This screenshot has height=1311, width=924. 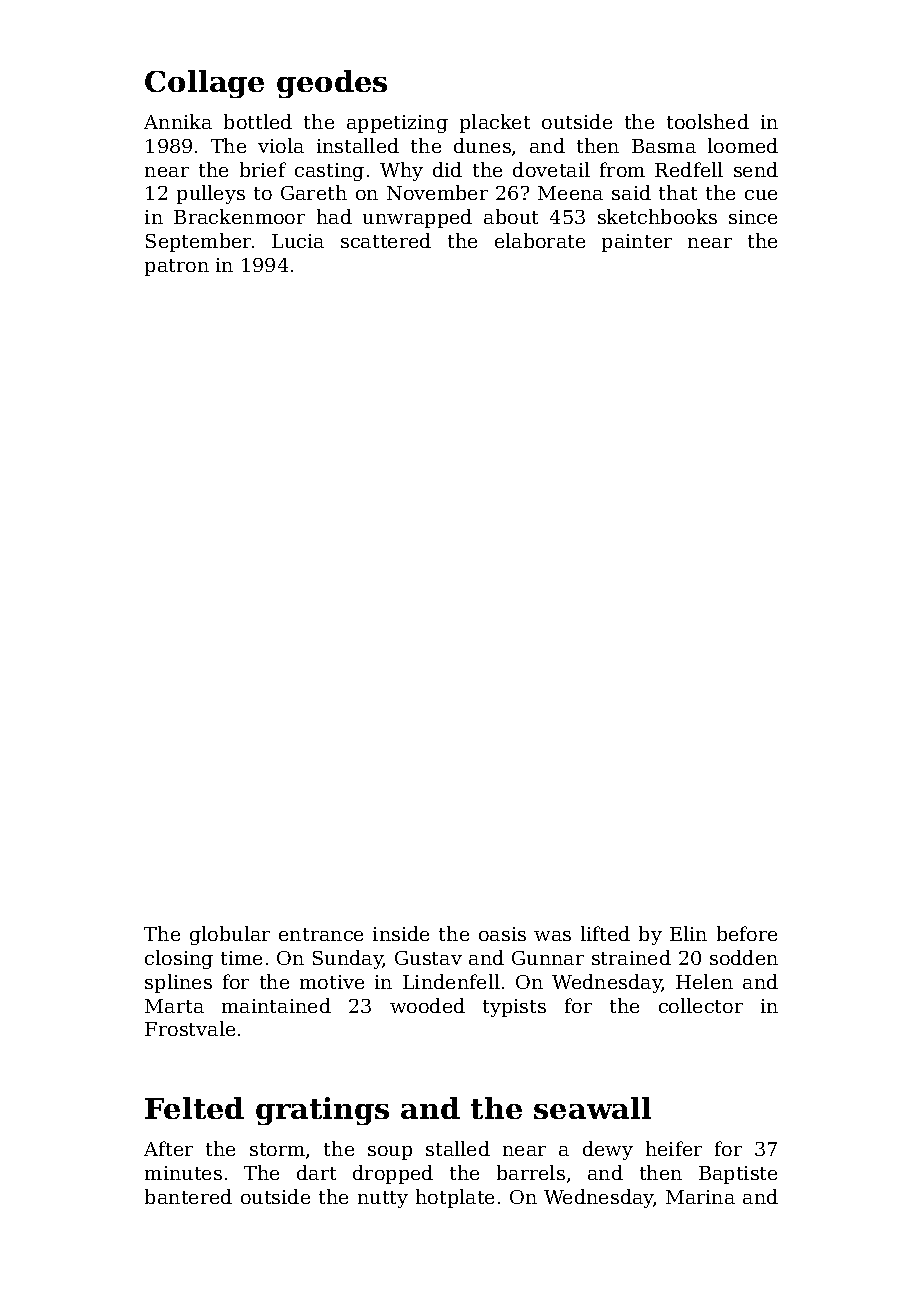 I want to click on storm, so click(x=277, y=1149).
